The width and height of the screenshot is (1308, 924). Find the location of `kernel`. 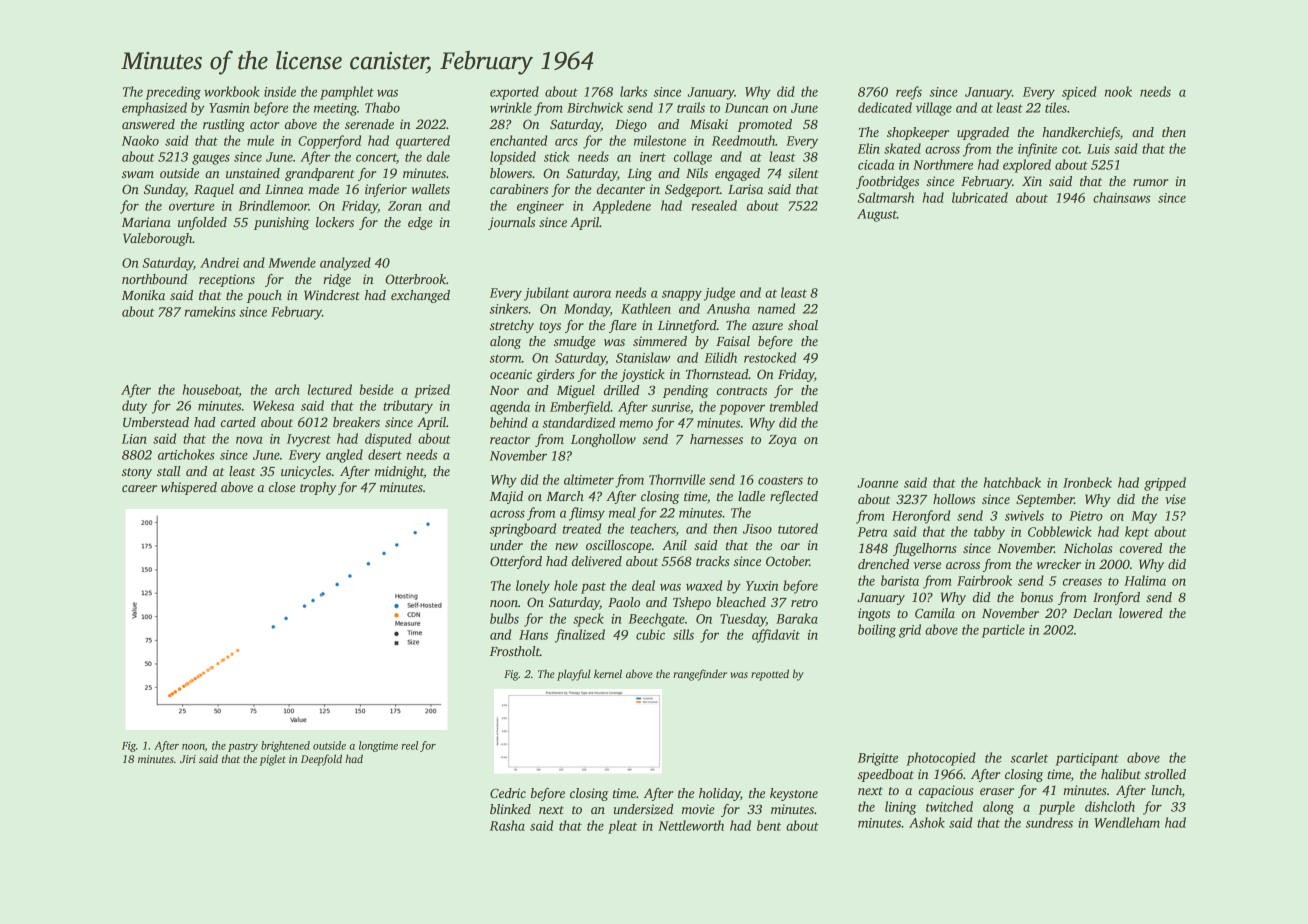

kernel is located at coordinates (608, 673).
